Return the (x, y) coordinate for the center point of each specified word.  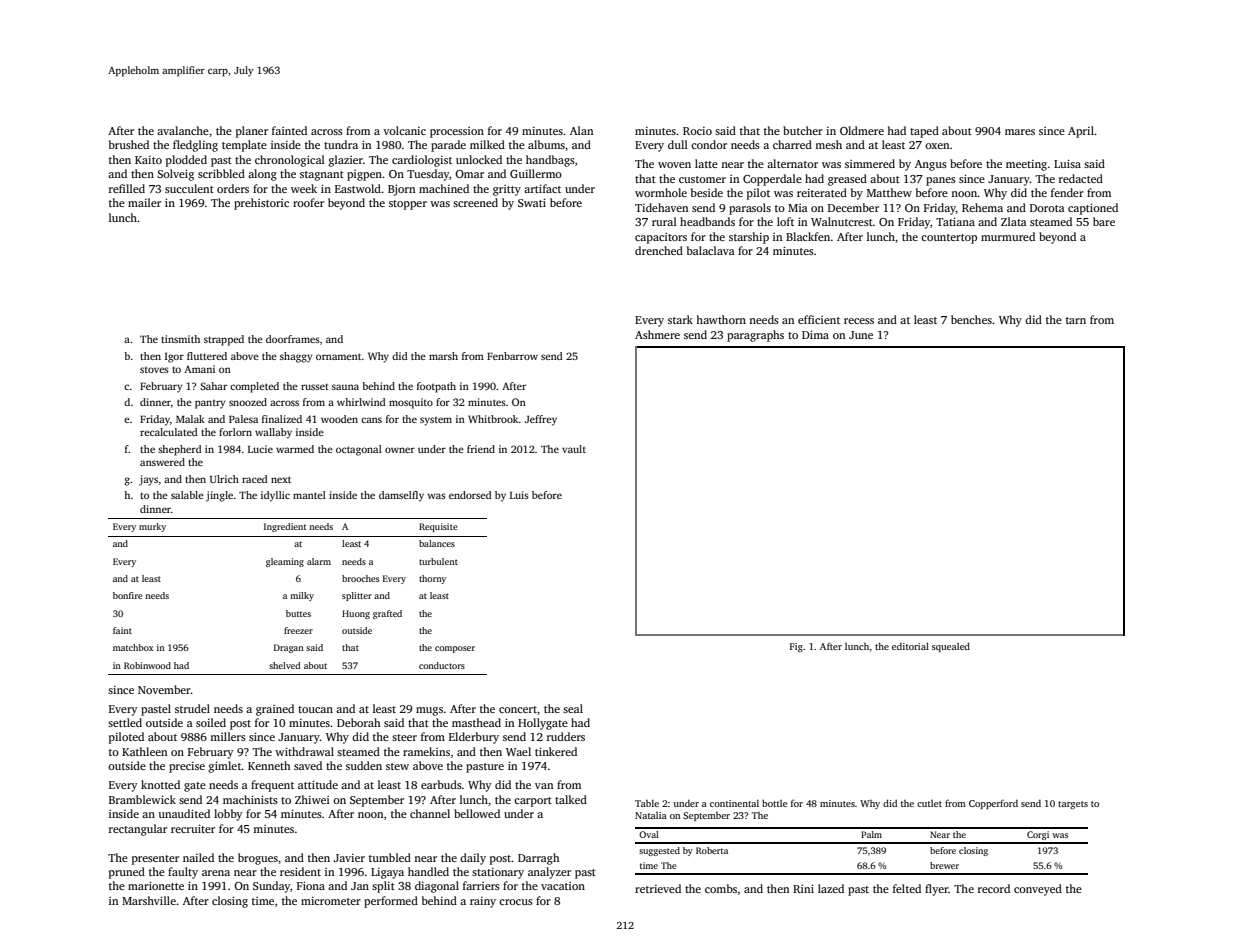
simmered (870, 163)
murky (152, 527)
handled (428, 871)
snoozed (248, 402)
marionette (156, 885)
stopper (408, 205)
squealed (951, 647)
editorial (910, 646)
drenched (659, 250)
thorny (432, 579)
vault (574, 449)
